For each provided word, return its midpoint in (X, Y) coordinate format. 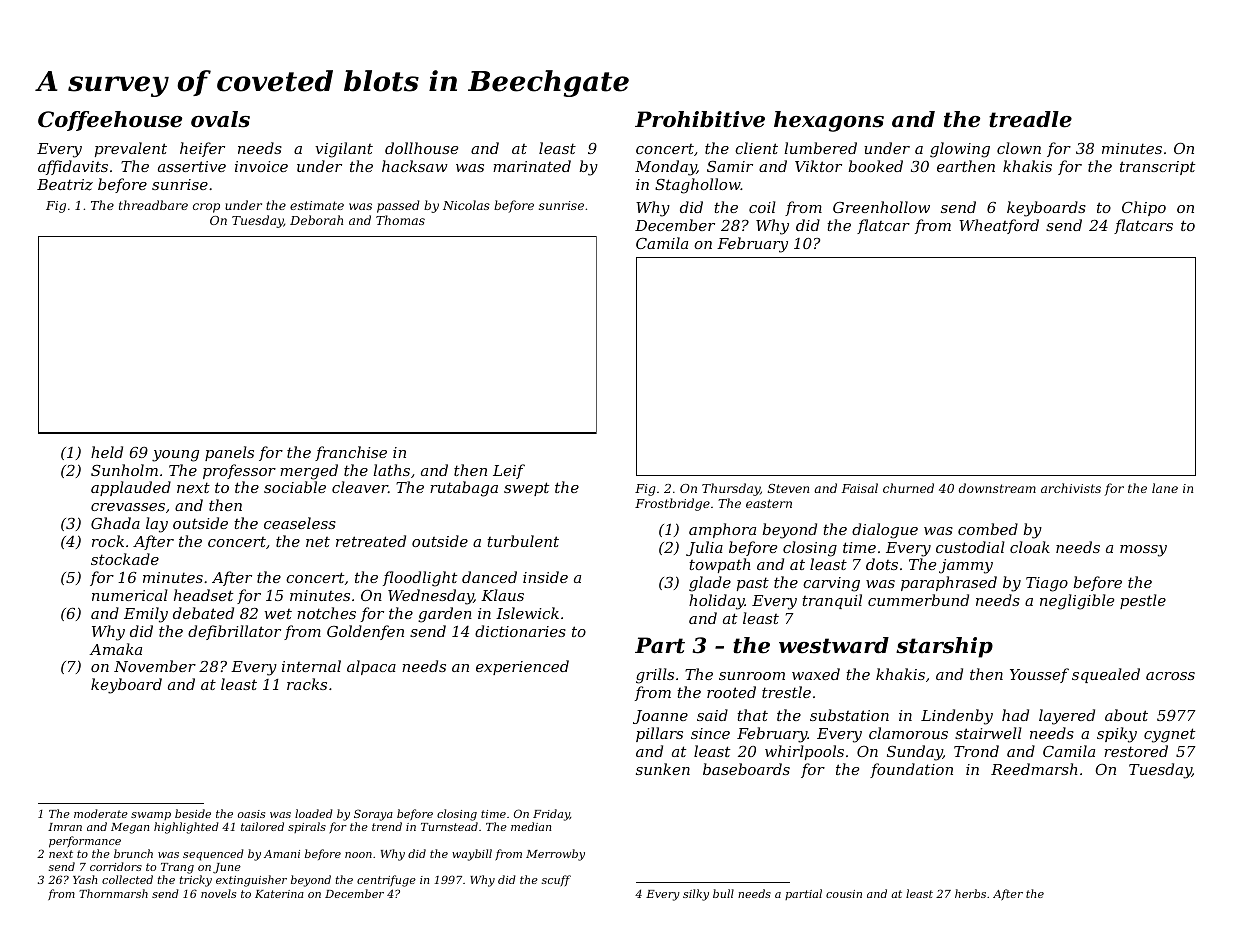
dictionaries (520, 631)
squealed (1106, 675)
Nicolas (466, 205)
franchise (351, 453)
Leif (509, 471)
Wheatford (999, 226)
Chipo (1144, 208)
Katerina (279, 894)
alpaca (371, 667)
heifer (202, 149)
